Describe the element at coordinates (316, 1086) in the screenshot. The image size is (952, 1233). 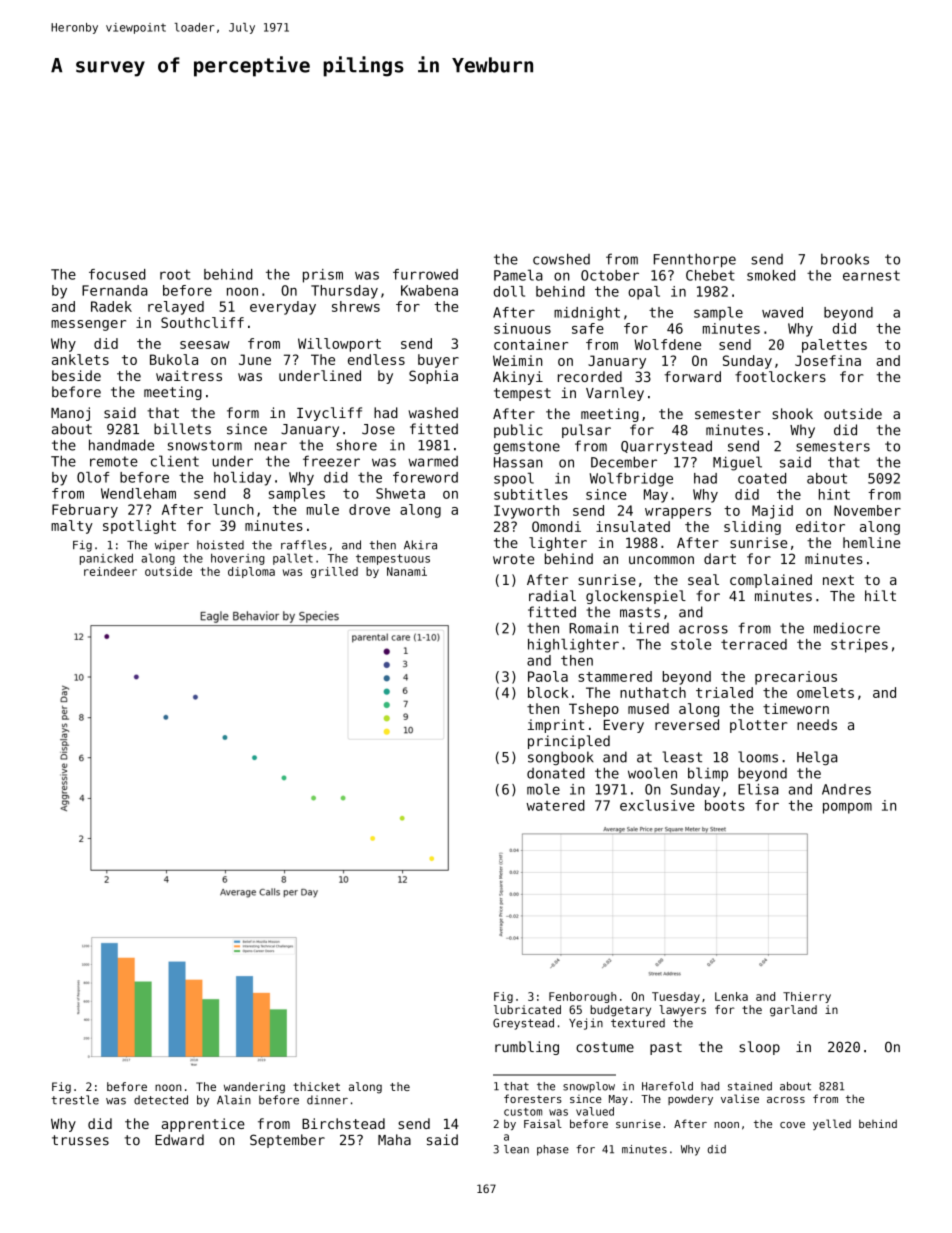
I see `thicket` at that location.
